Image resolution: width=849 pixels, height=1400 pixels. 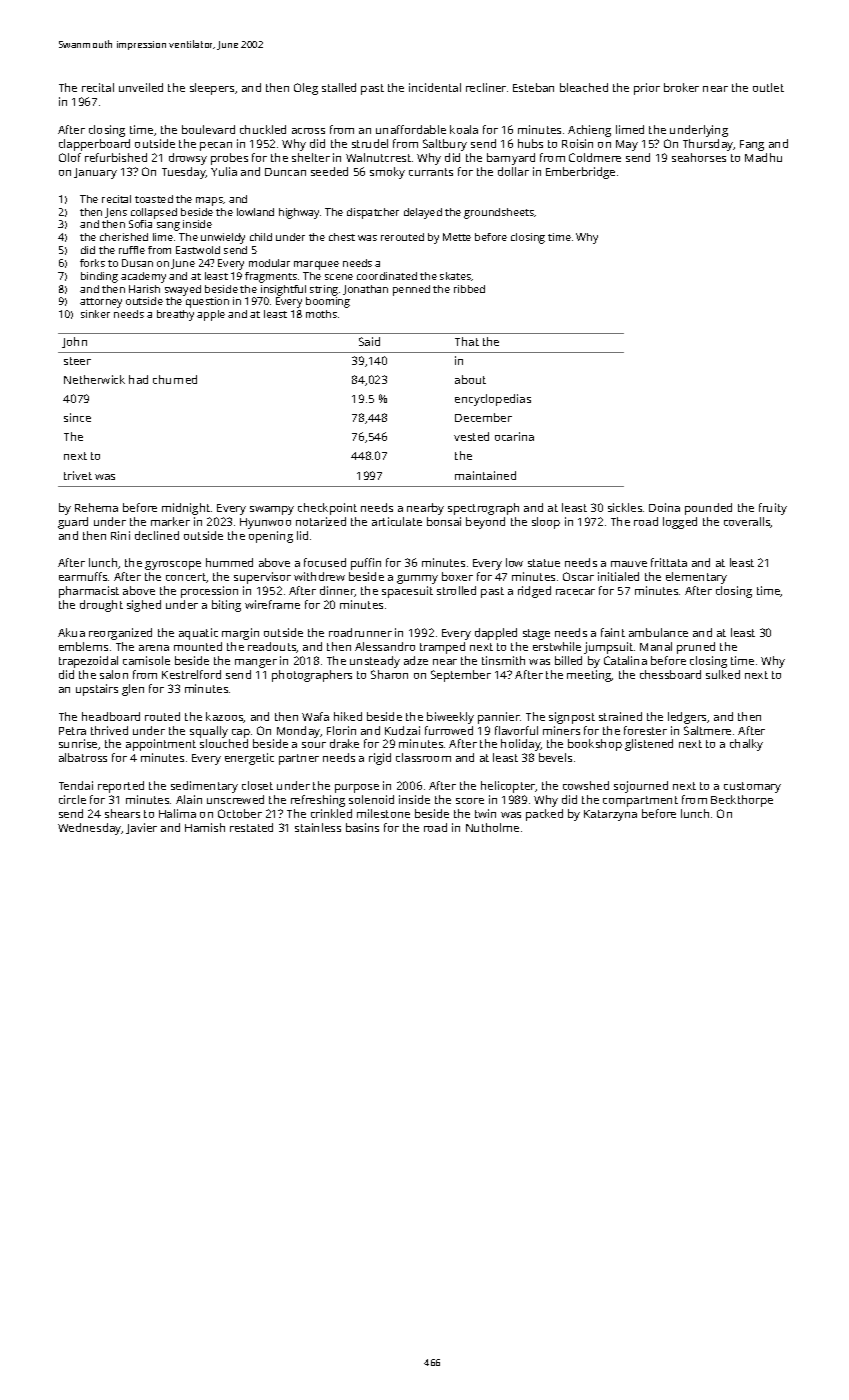 I want to click on cherished, so click(x=124, y=237).
